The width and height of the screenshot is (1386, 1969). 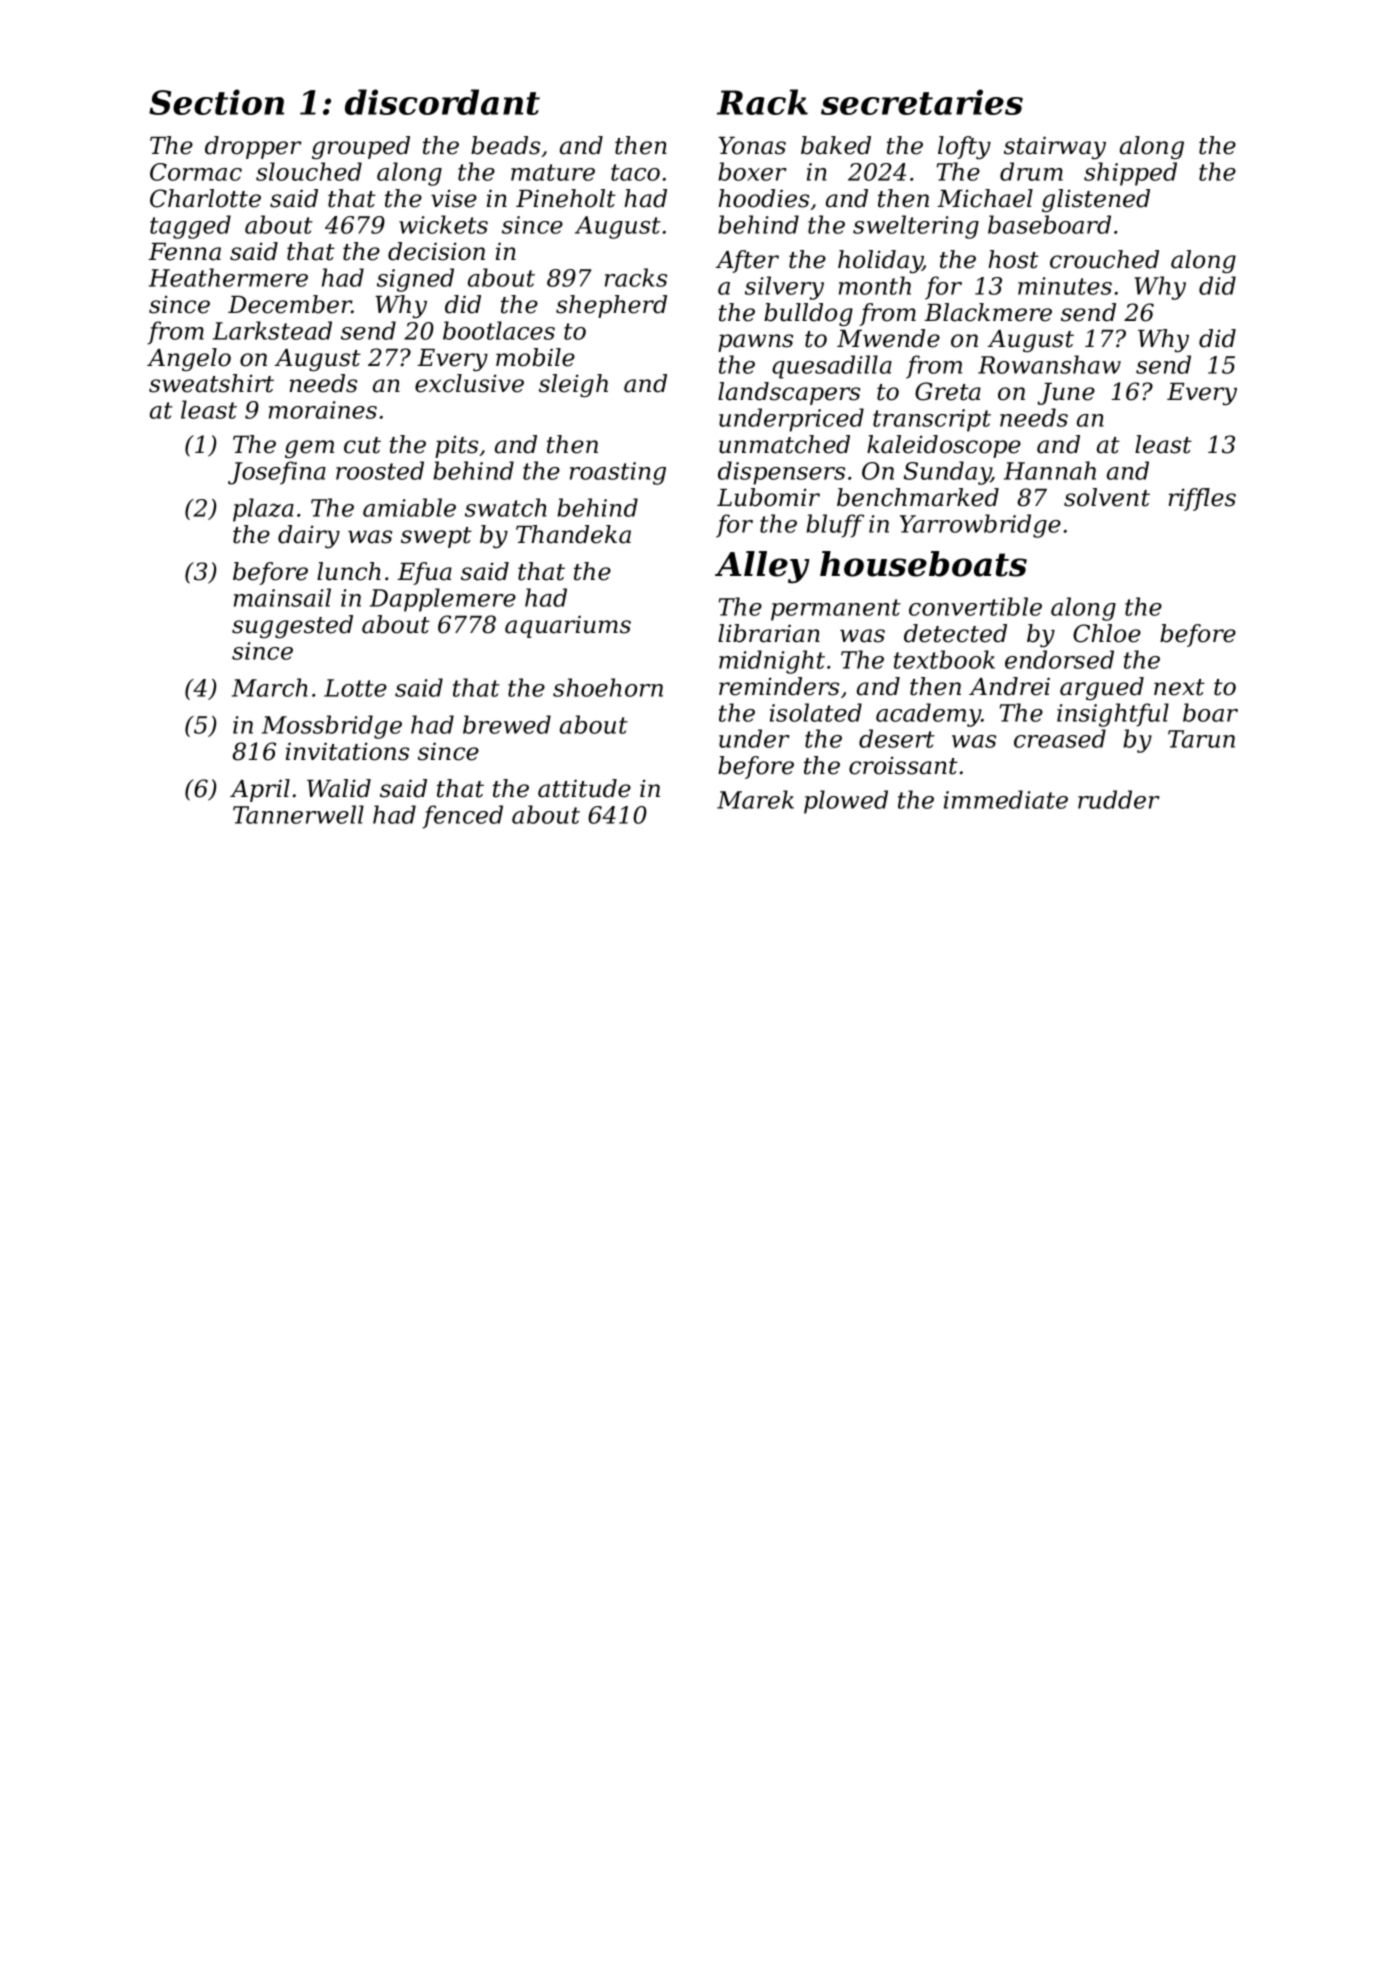 What do you see at coordinates (442, 102) in the screenshot?
I see `discordant` at bounding box center [442, 102].
